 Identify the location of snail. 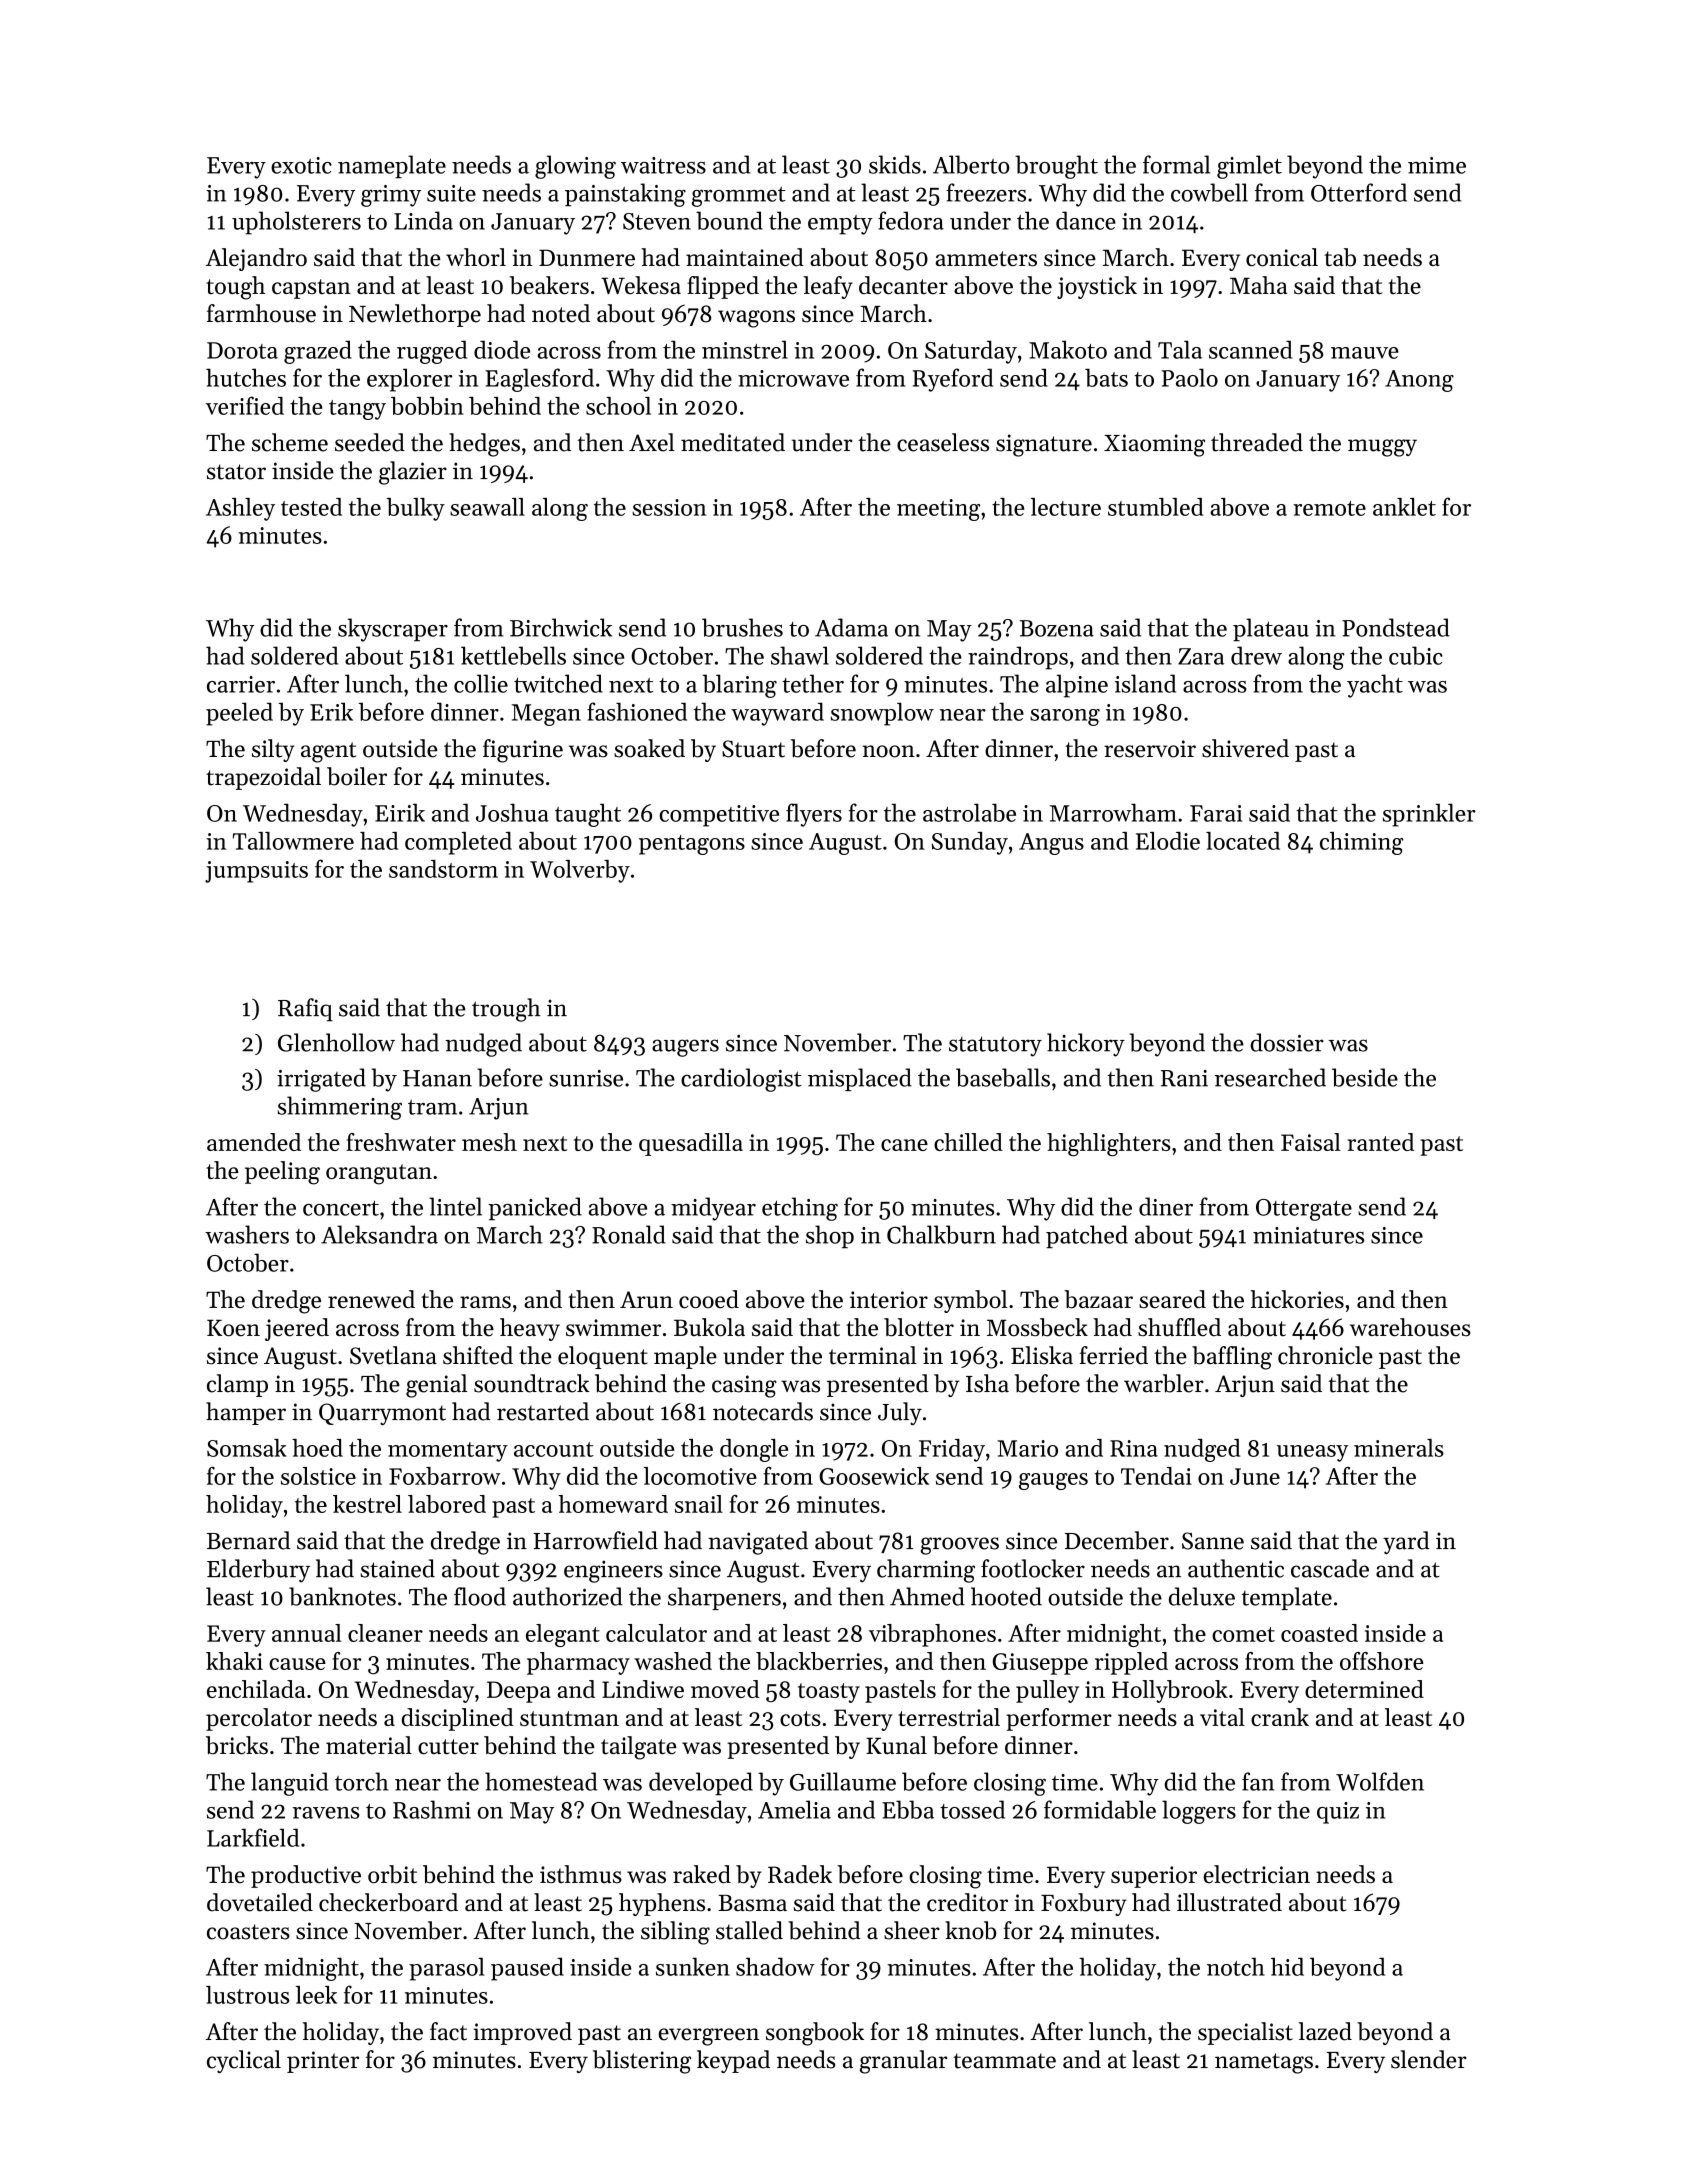
(699, 1504).
